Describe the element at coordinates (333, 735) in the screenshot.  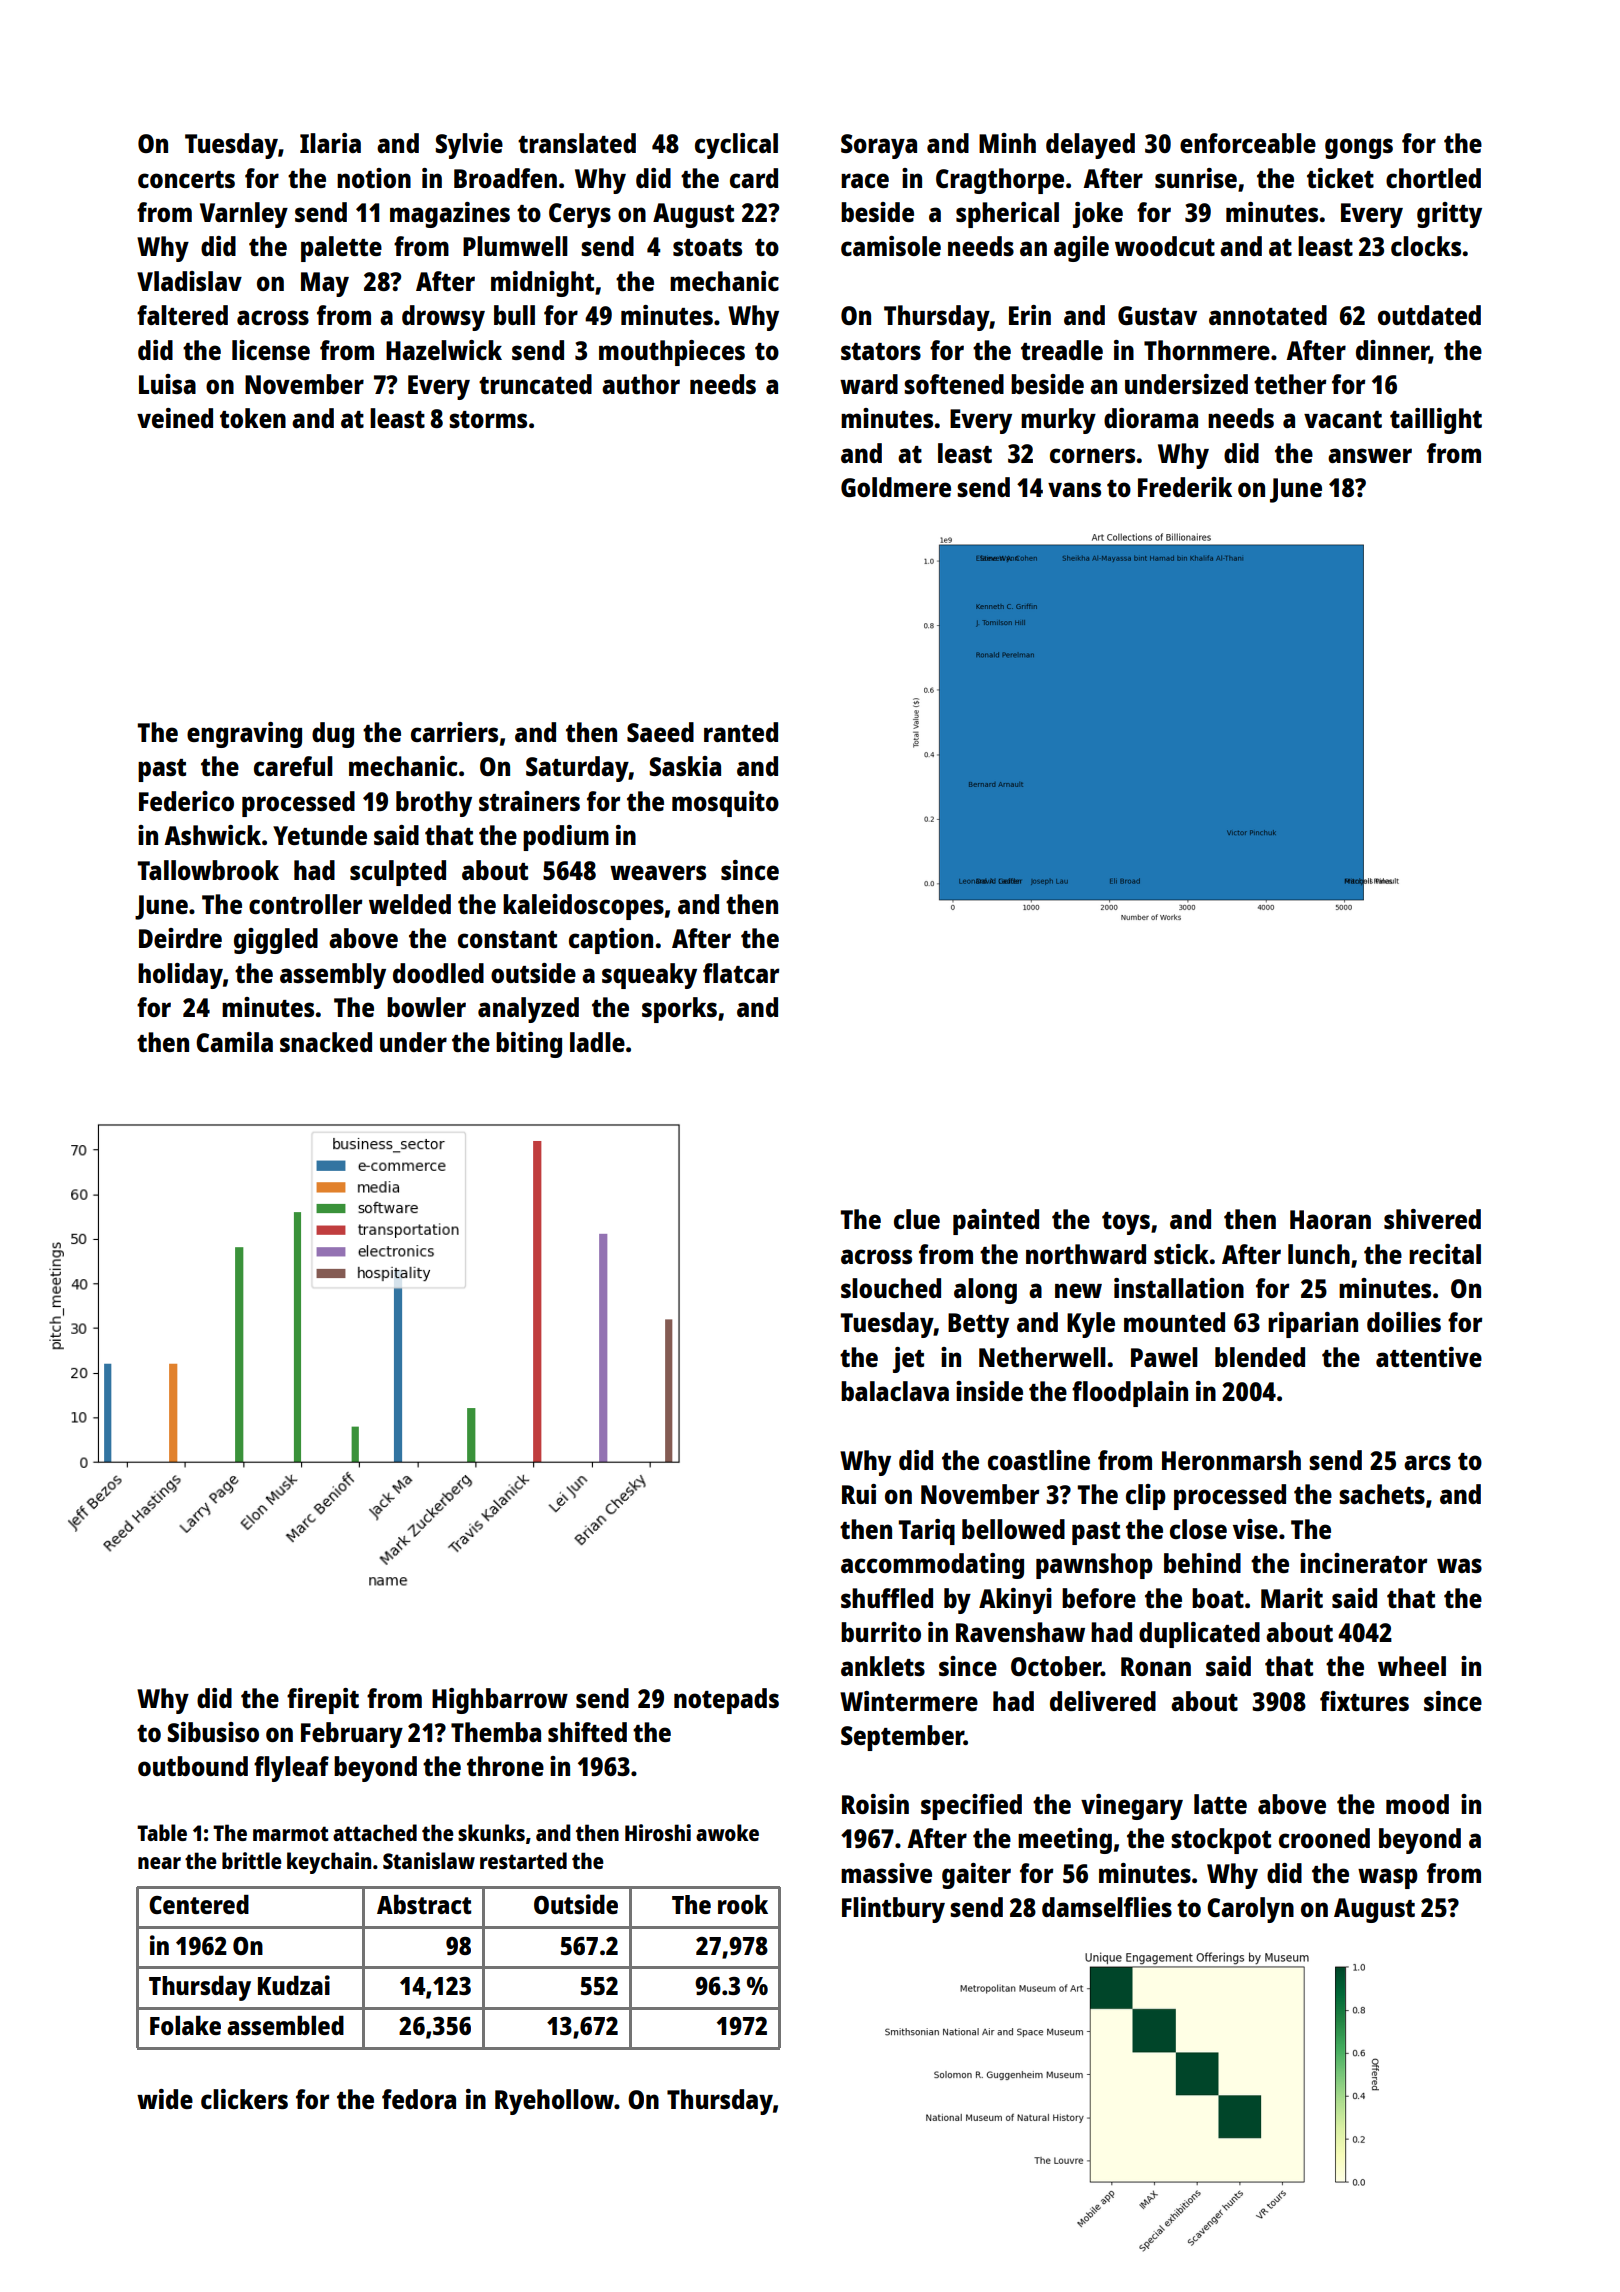
I see `dug` at that location.
